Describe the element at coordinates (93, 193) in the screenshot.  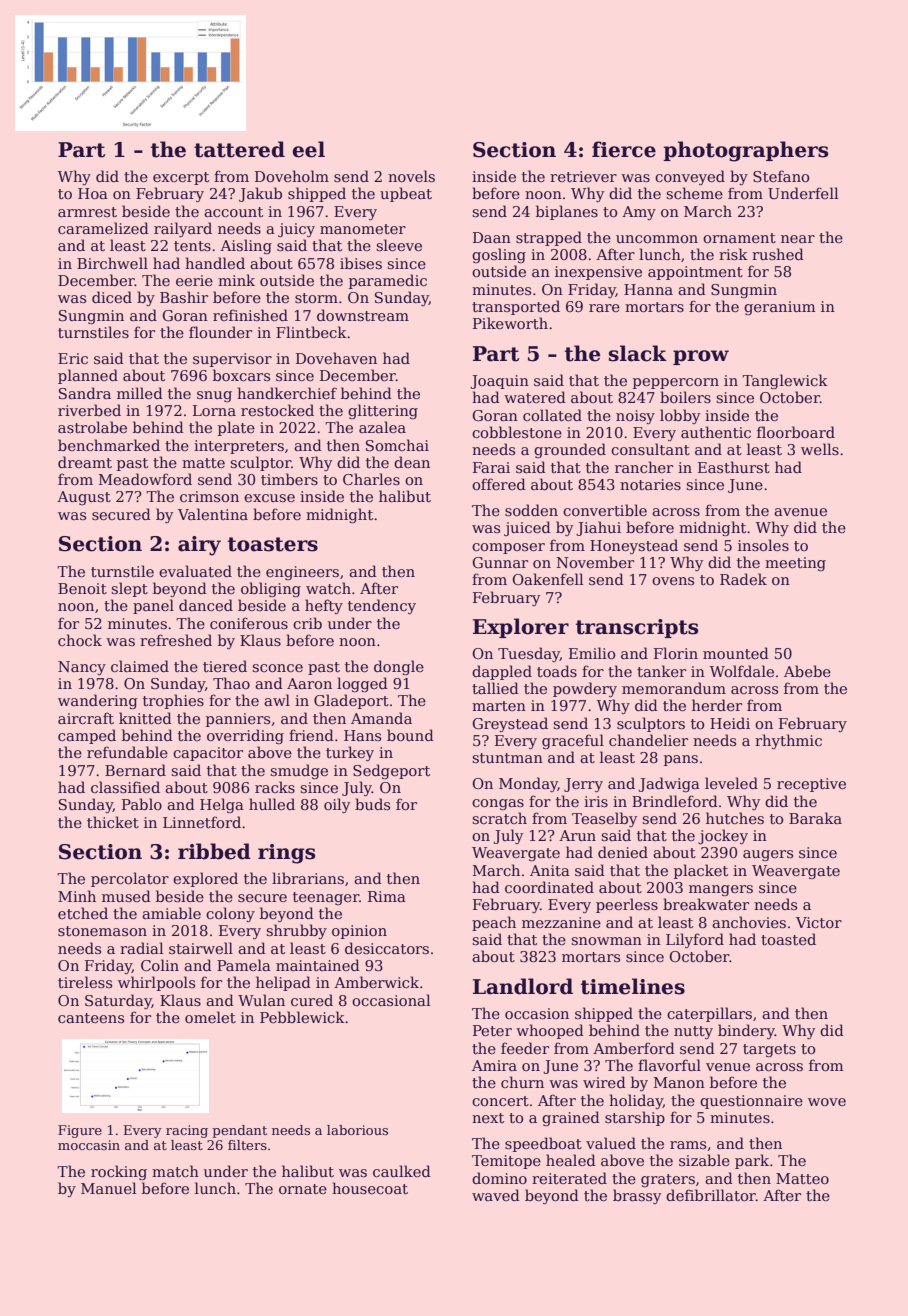
I see `Hoa` at that location.
